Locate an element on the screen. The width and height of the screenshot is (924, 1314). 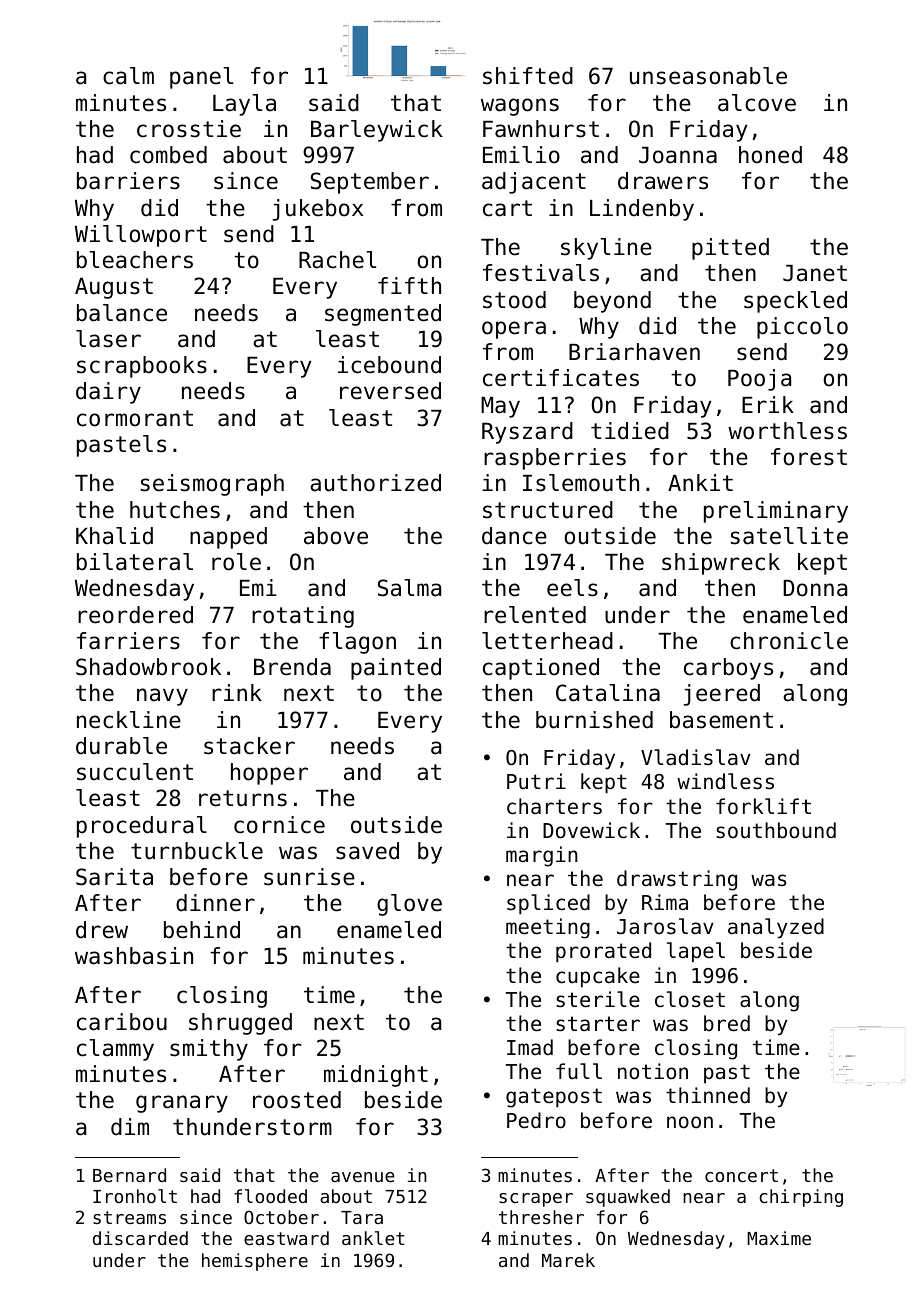
reversed is located at coordinates (390, 391).
